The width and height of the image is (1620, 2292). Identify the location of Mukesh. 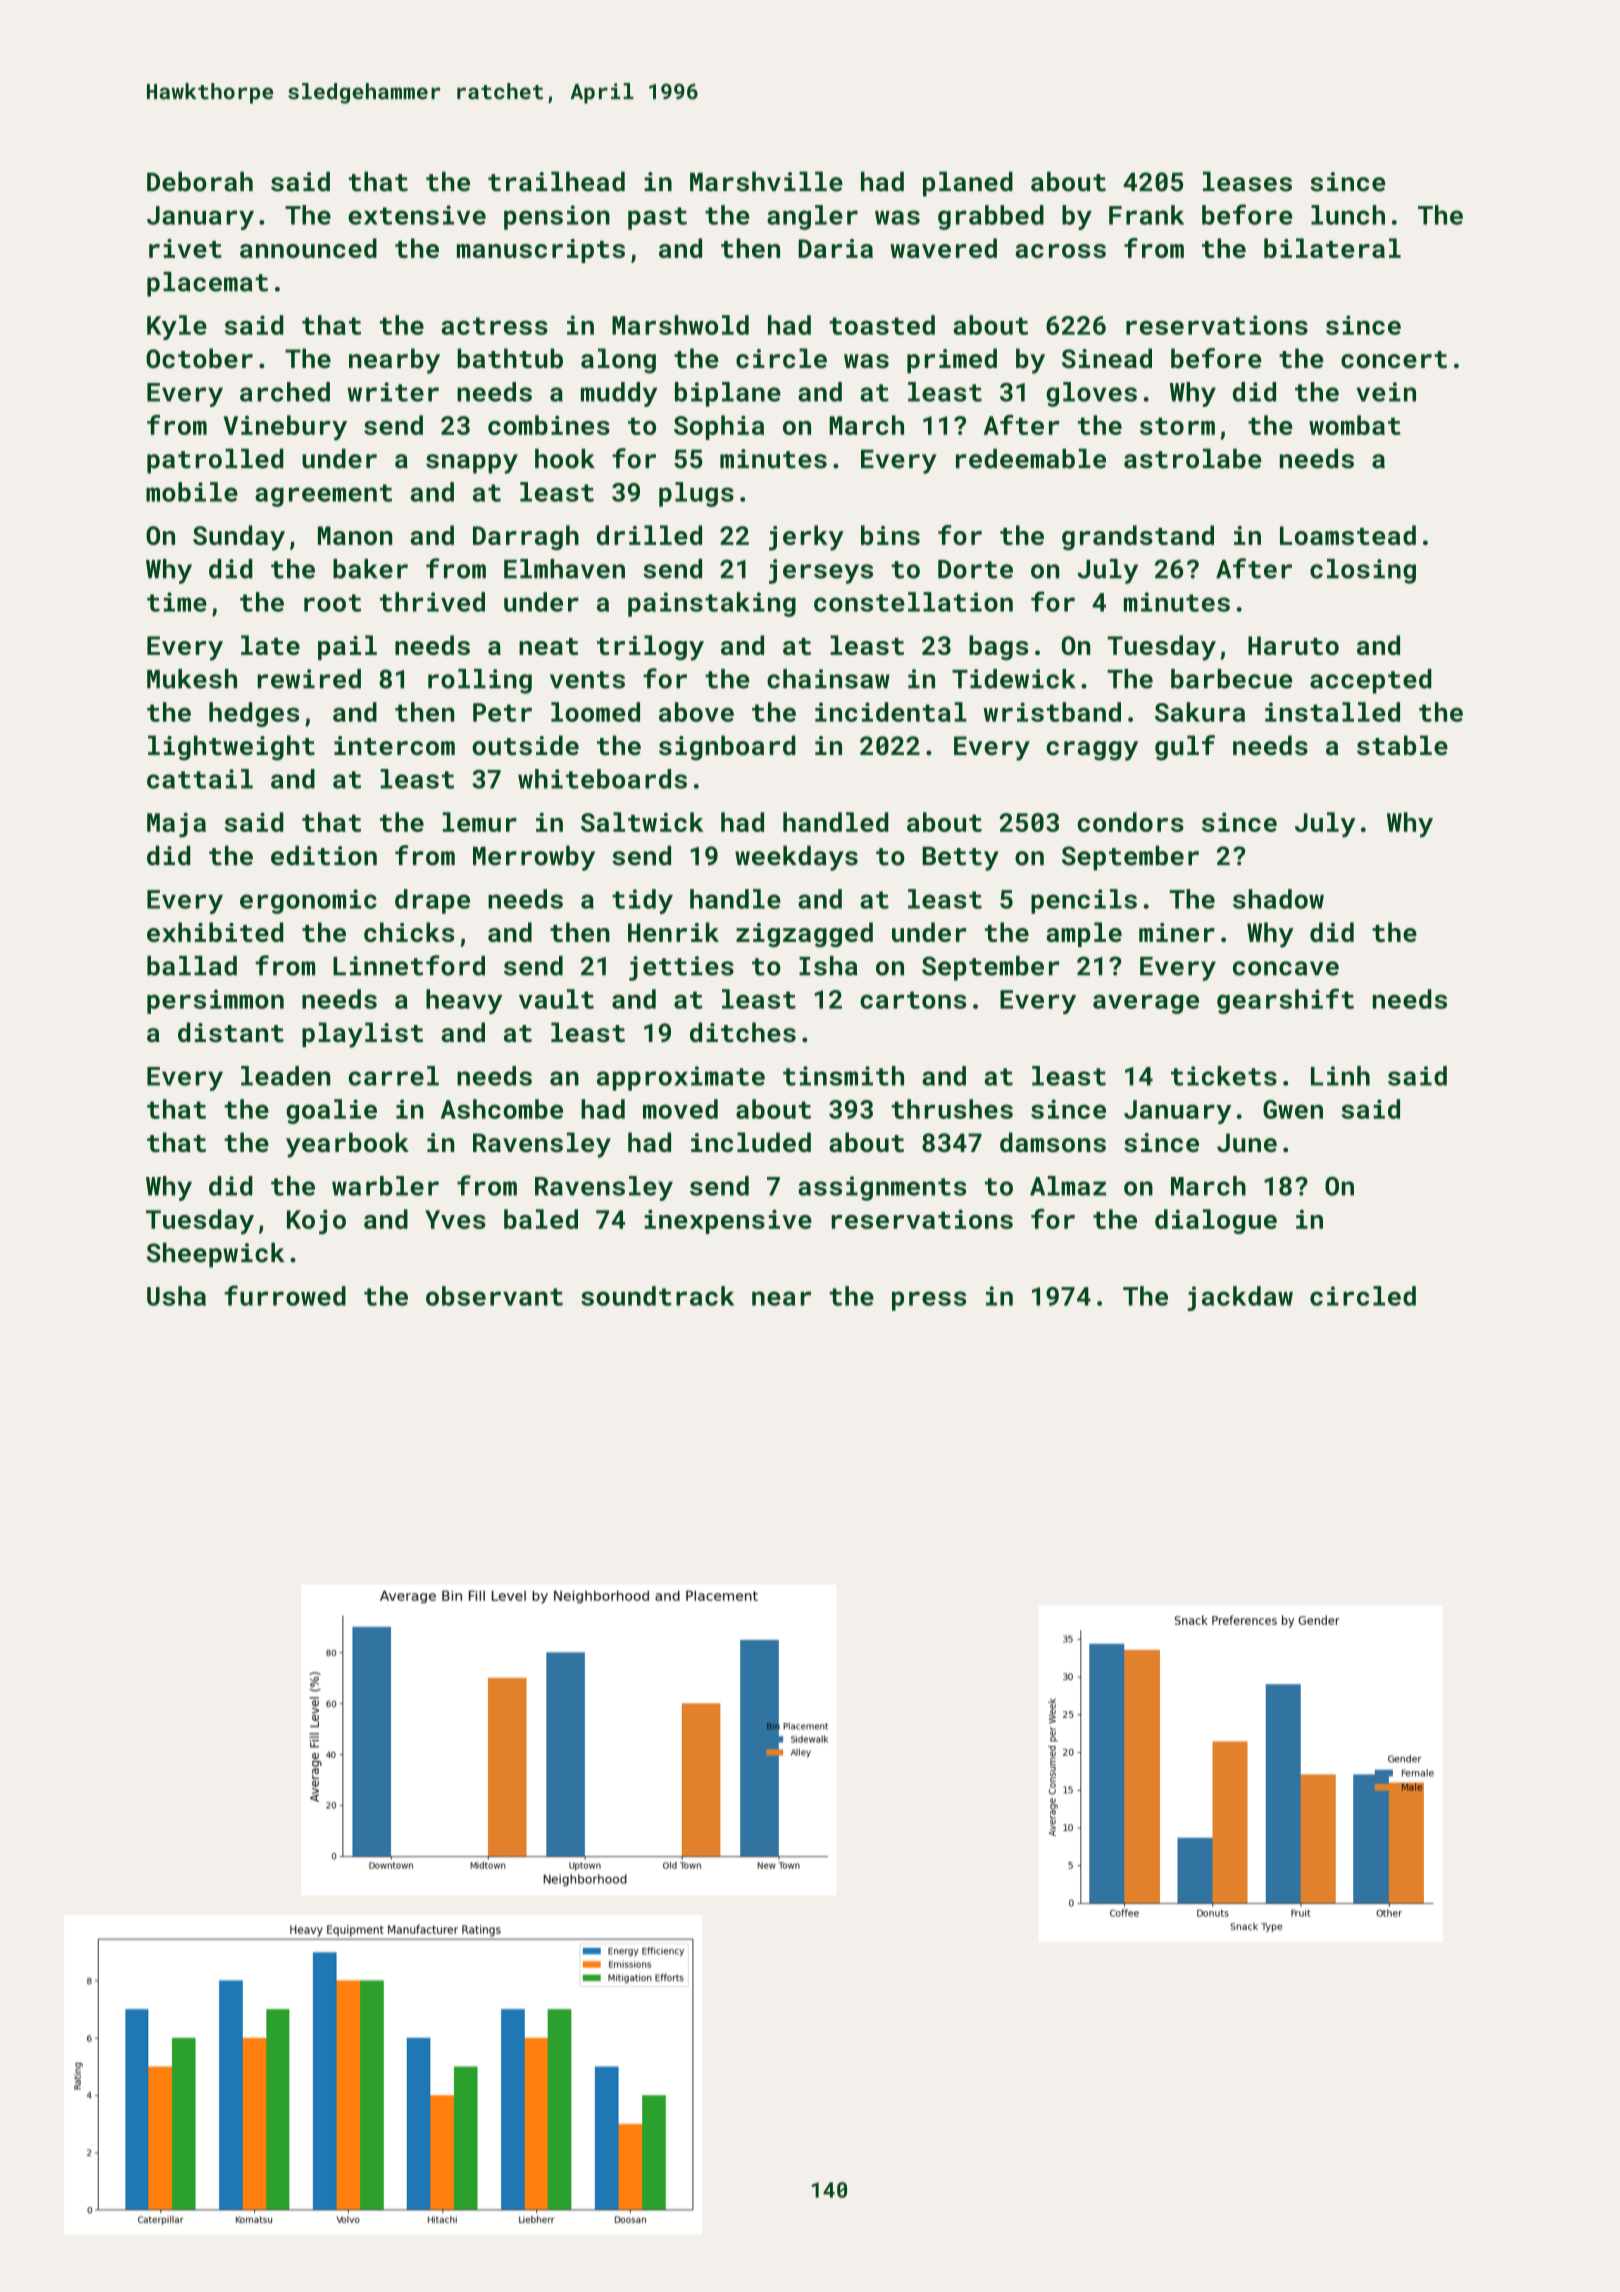
(192, 679).
